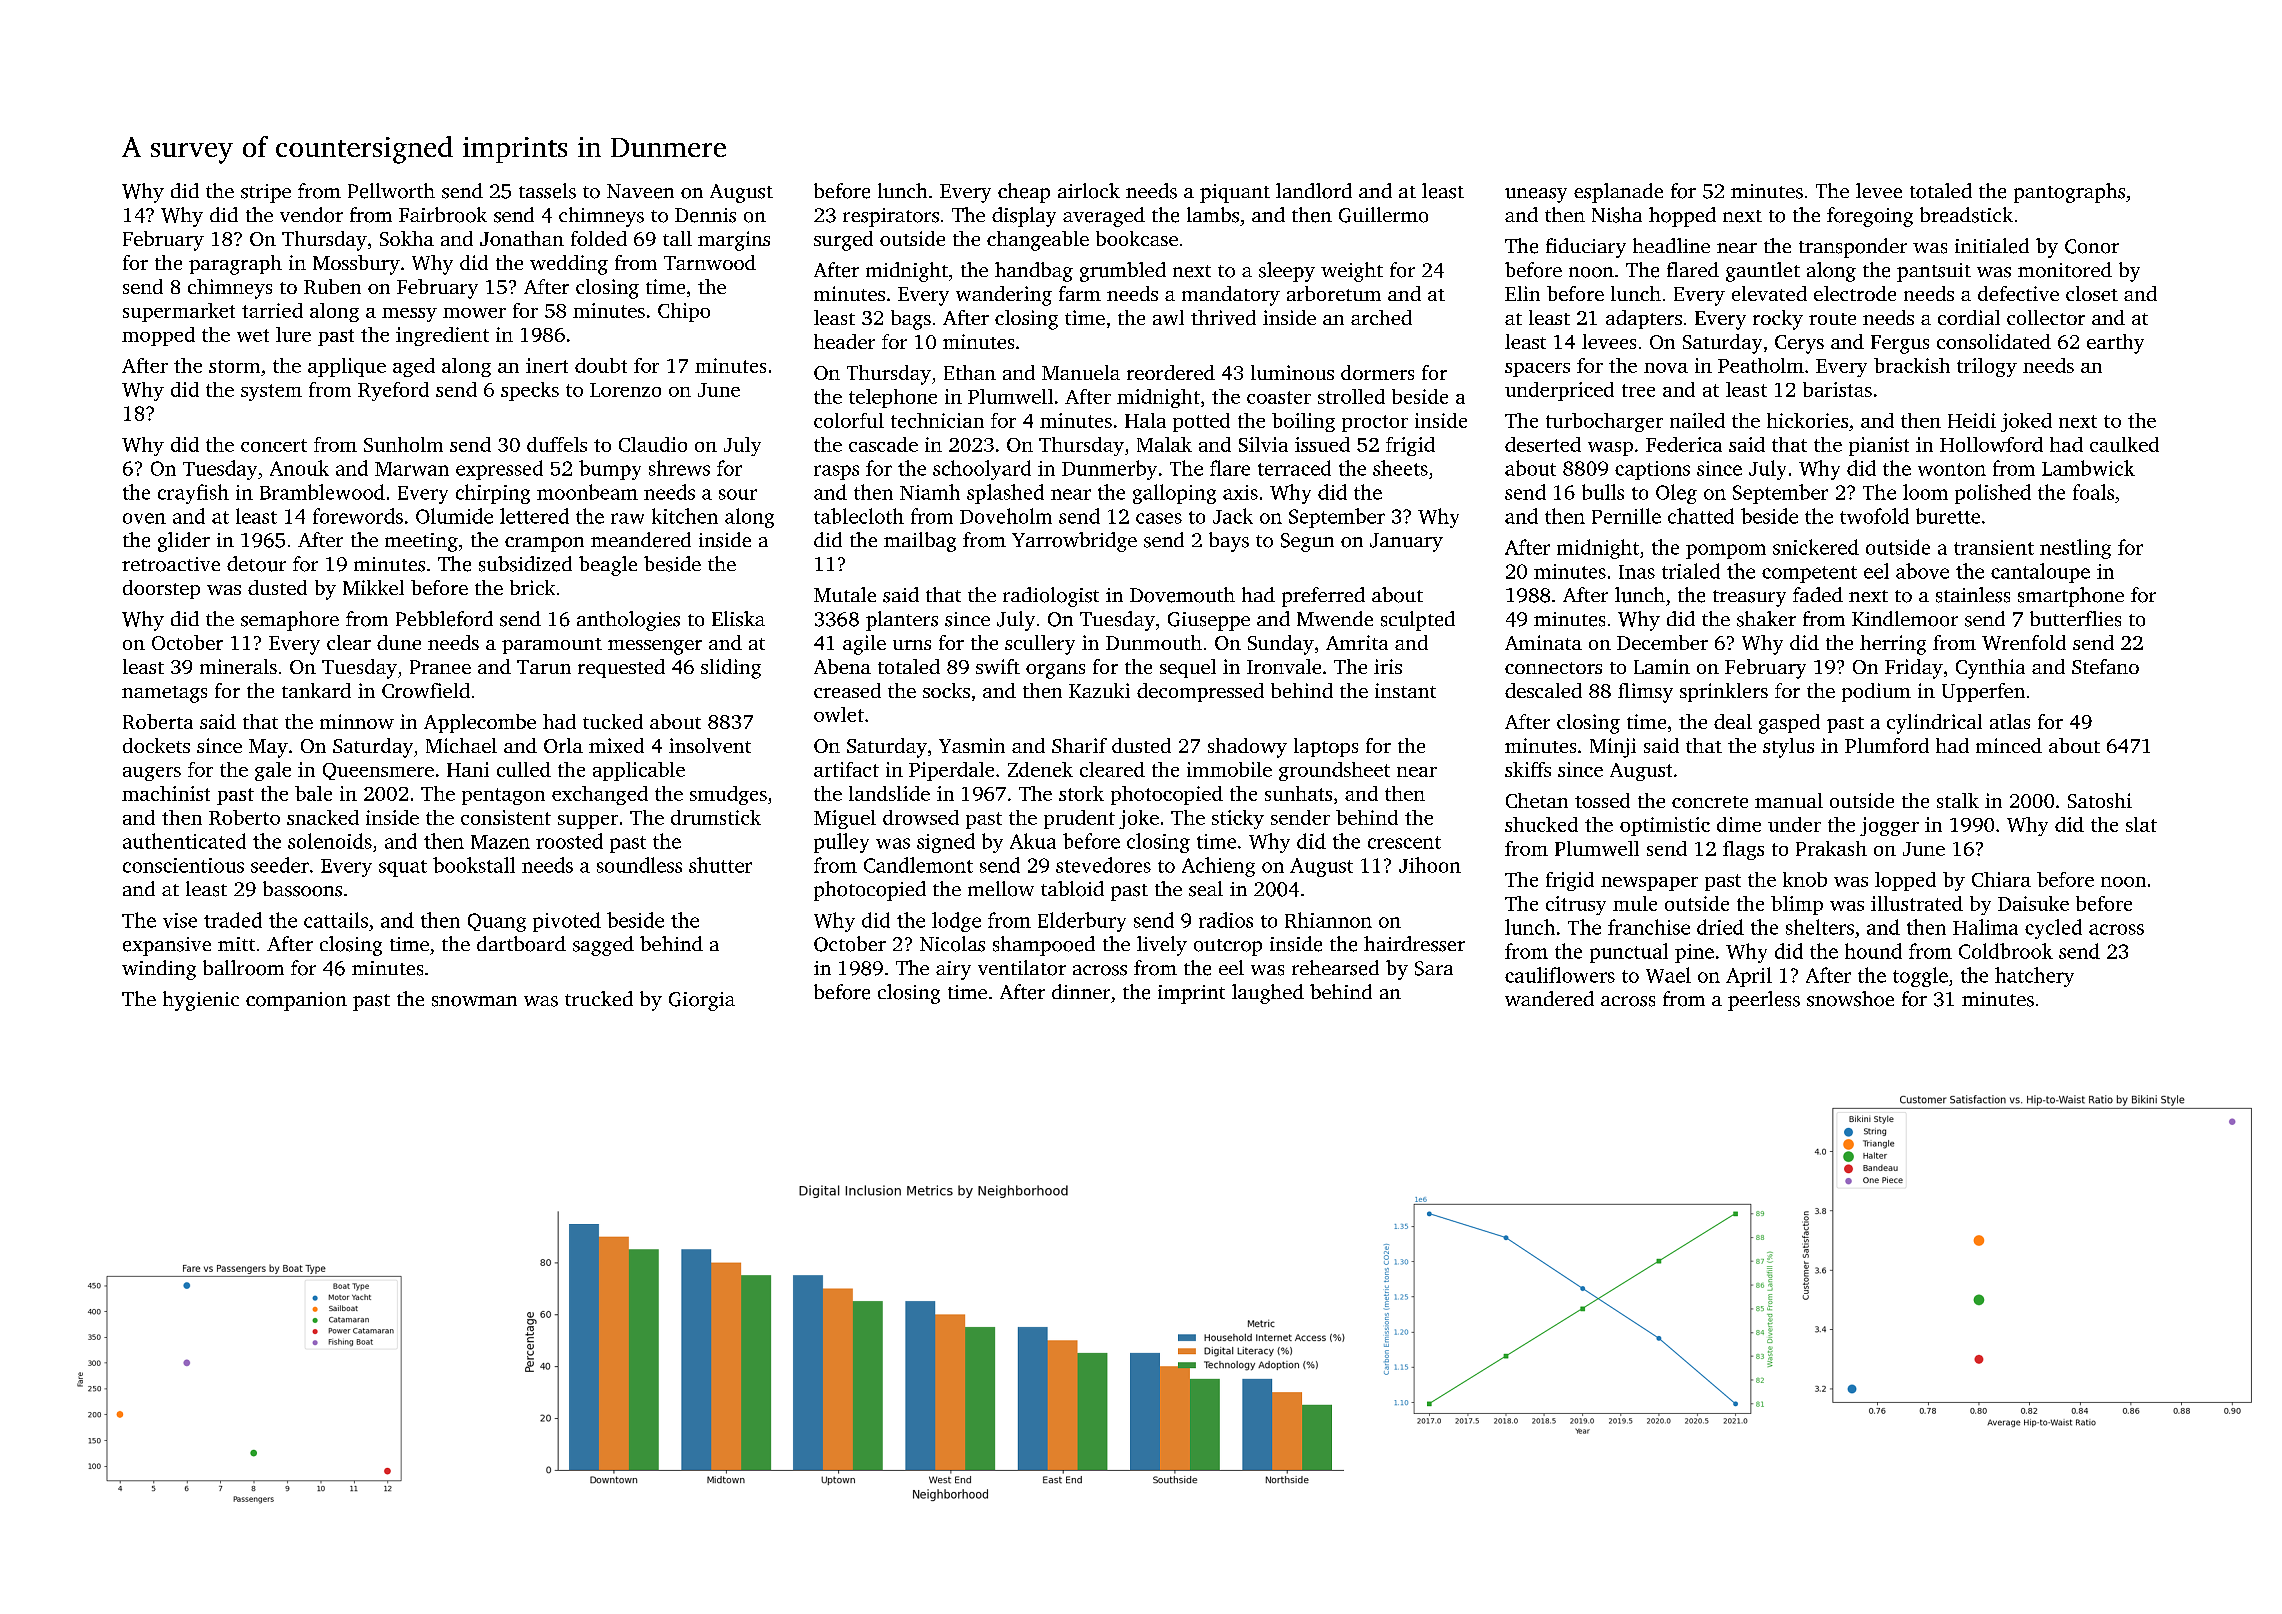 The width and height of the page is (2282, 1614). What do you see at coordinates (628, 621) in the page?
I see `anthologies` at bounding box center [628, 621].
